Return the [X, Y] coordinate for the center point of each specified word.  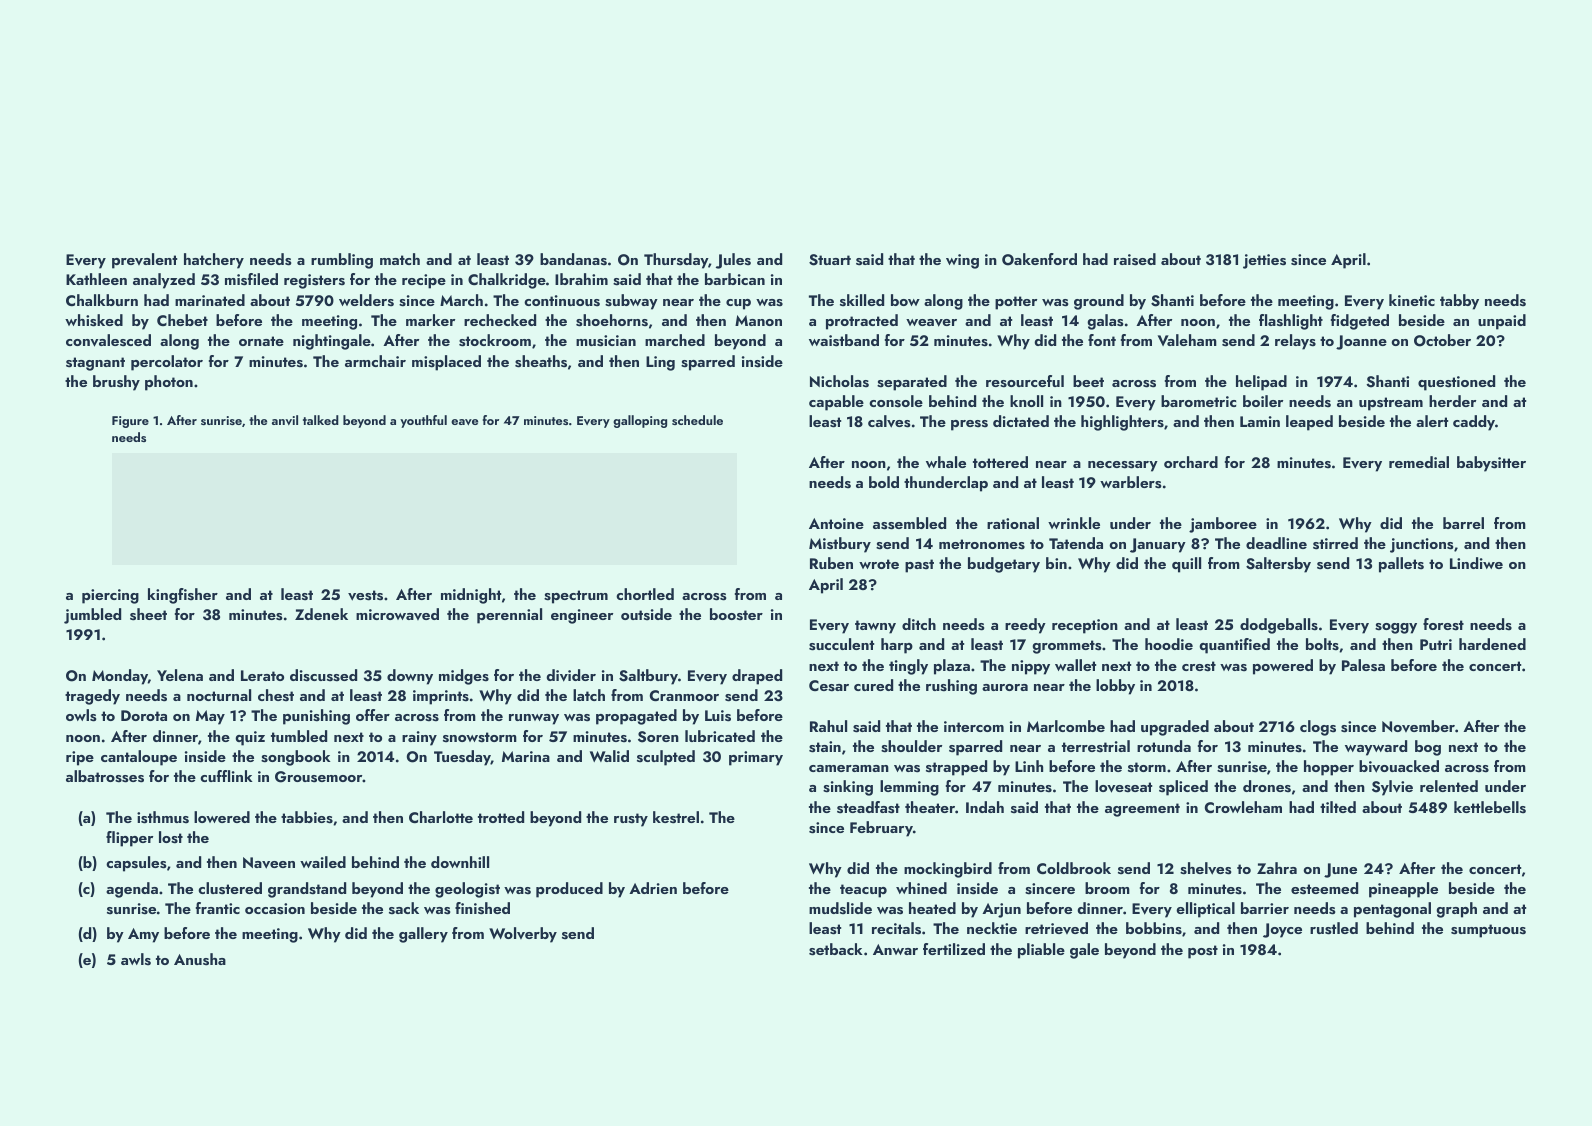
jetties [1264, 261]
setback [835, 949]
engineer [582, 616]
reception [1085, 626]
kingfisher [183, 596]
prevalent [144, 261]
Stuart [830, 260]
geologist [467, 890]
